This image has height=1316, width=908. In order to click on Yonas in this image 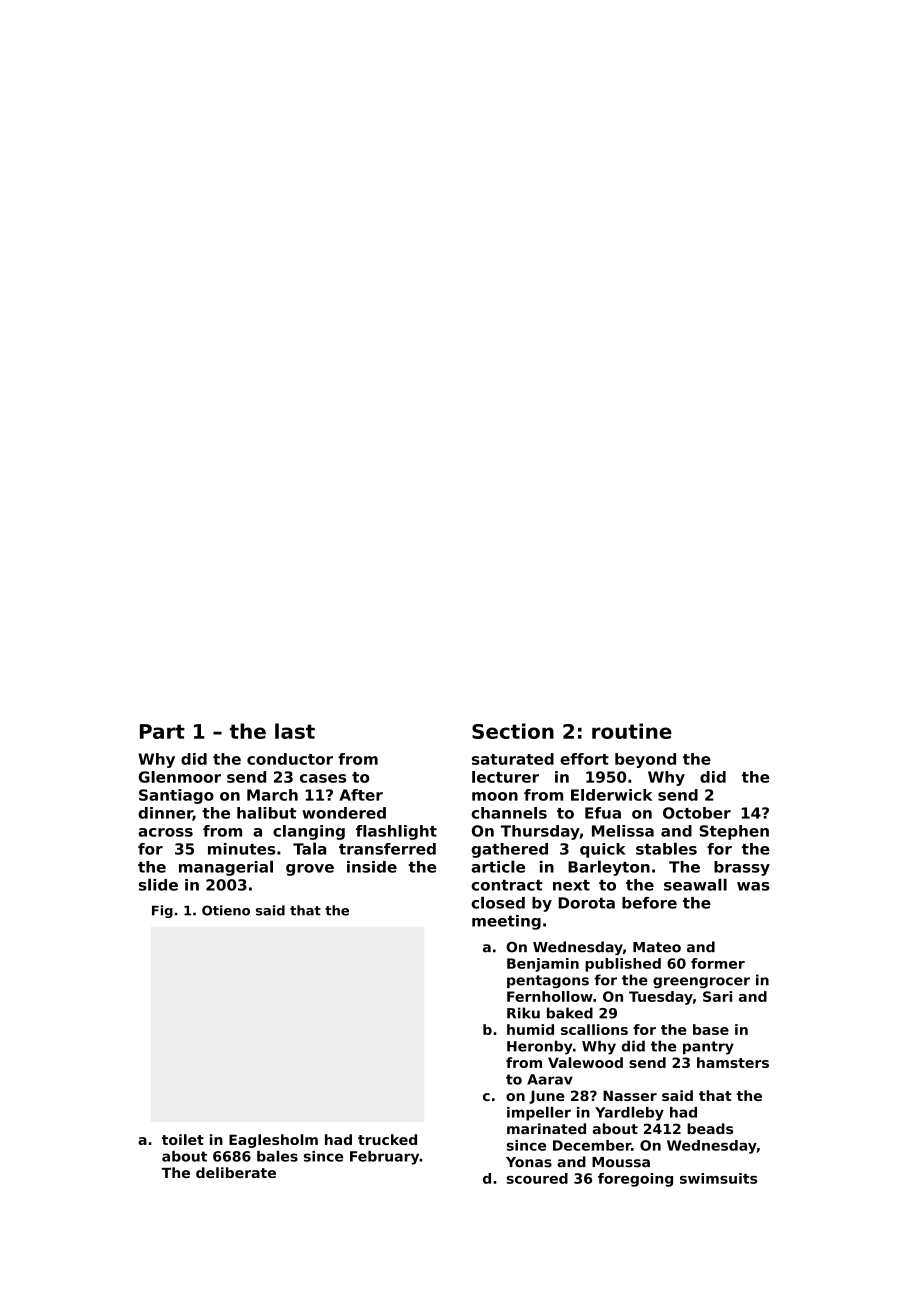, I will do `click(529, 1162)`.
